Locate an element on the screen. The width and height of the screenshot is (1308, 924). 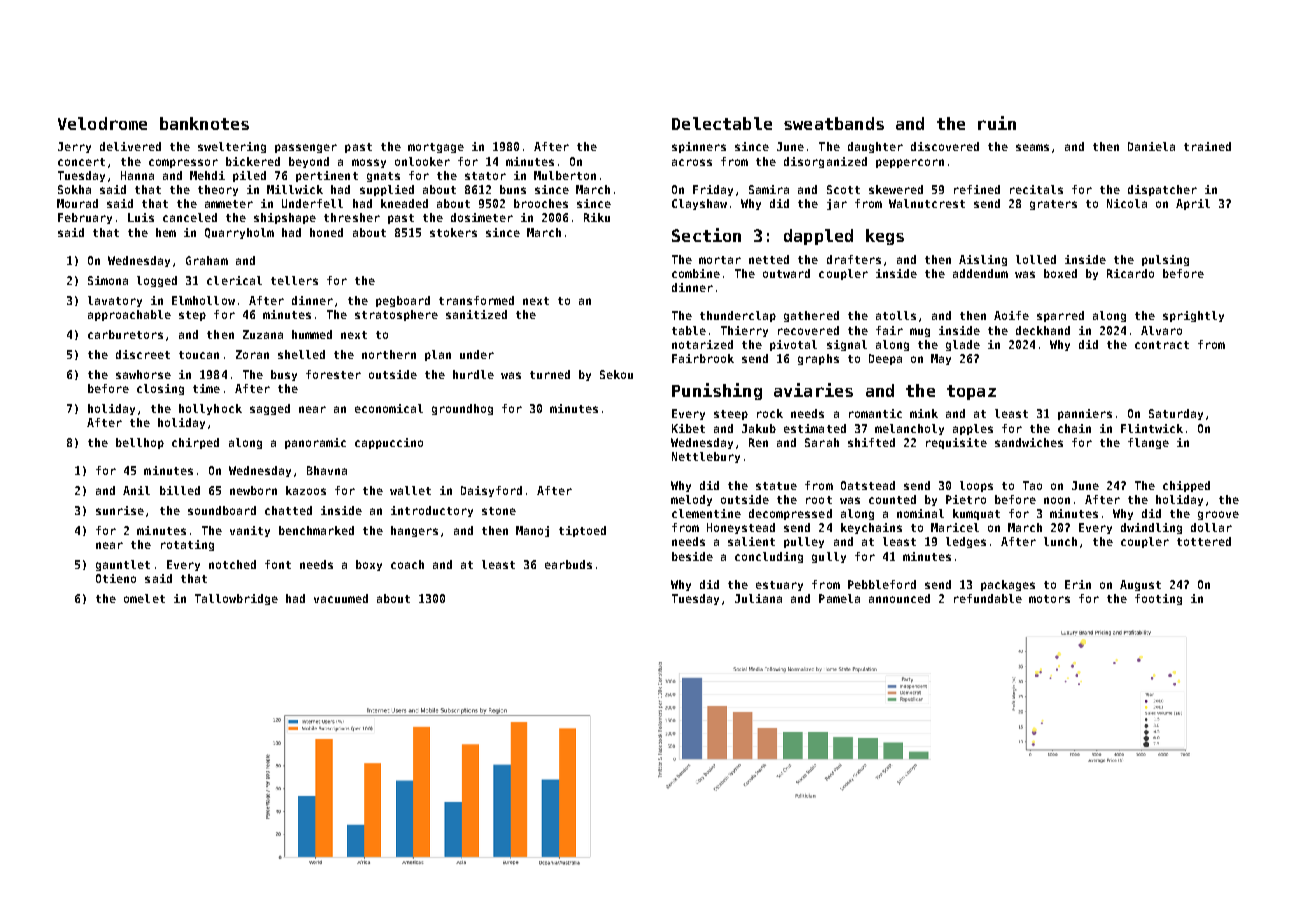
footing is located at coordinates (1158, 599).
